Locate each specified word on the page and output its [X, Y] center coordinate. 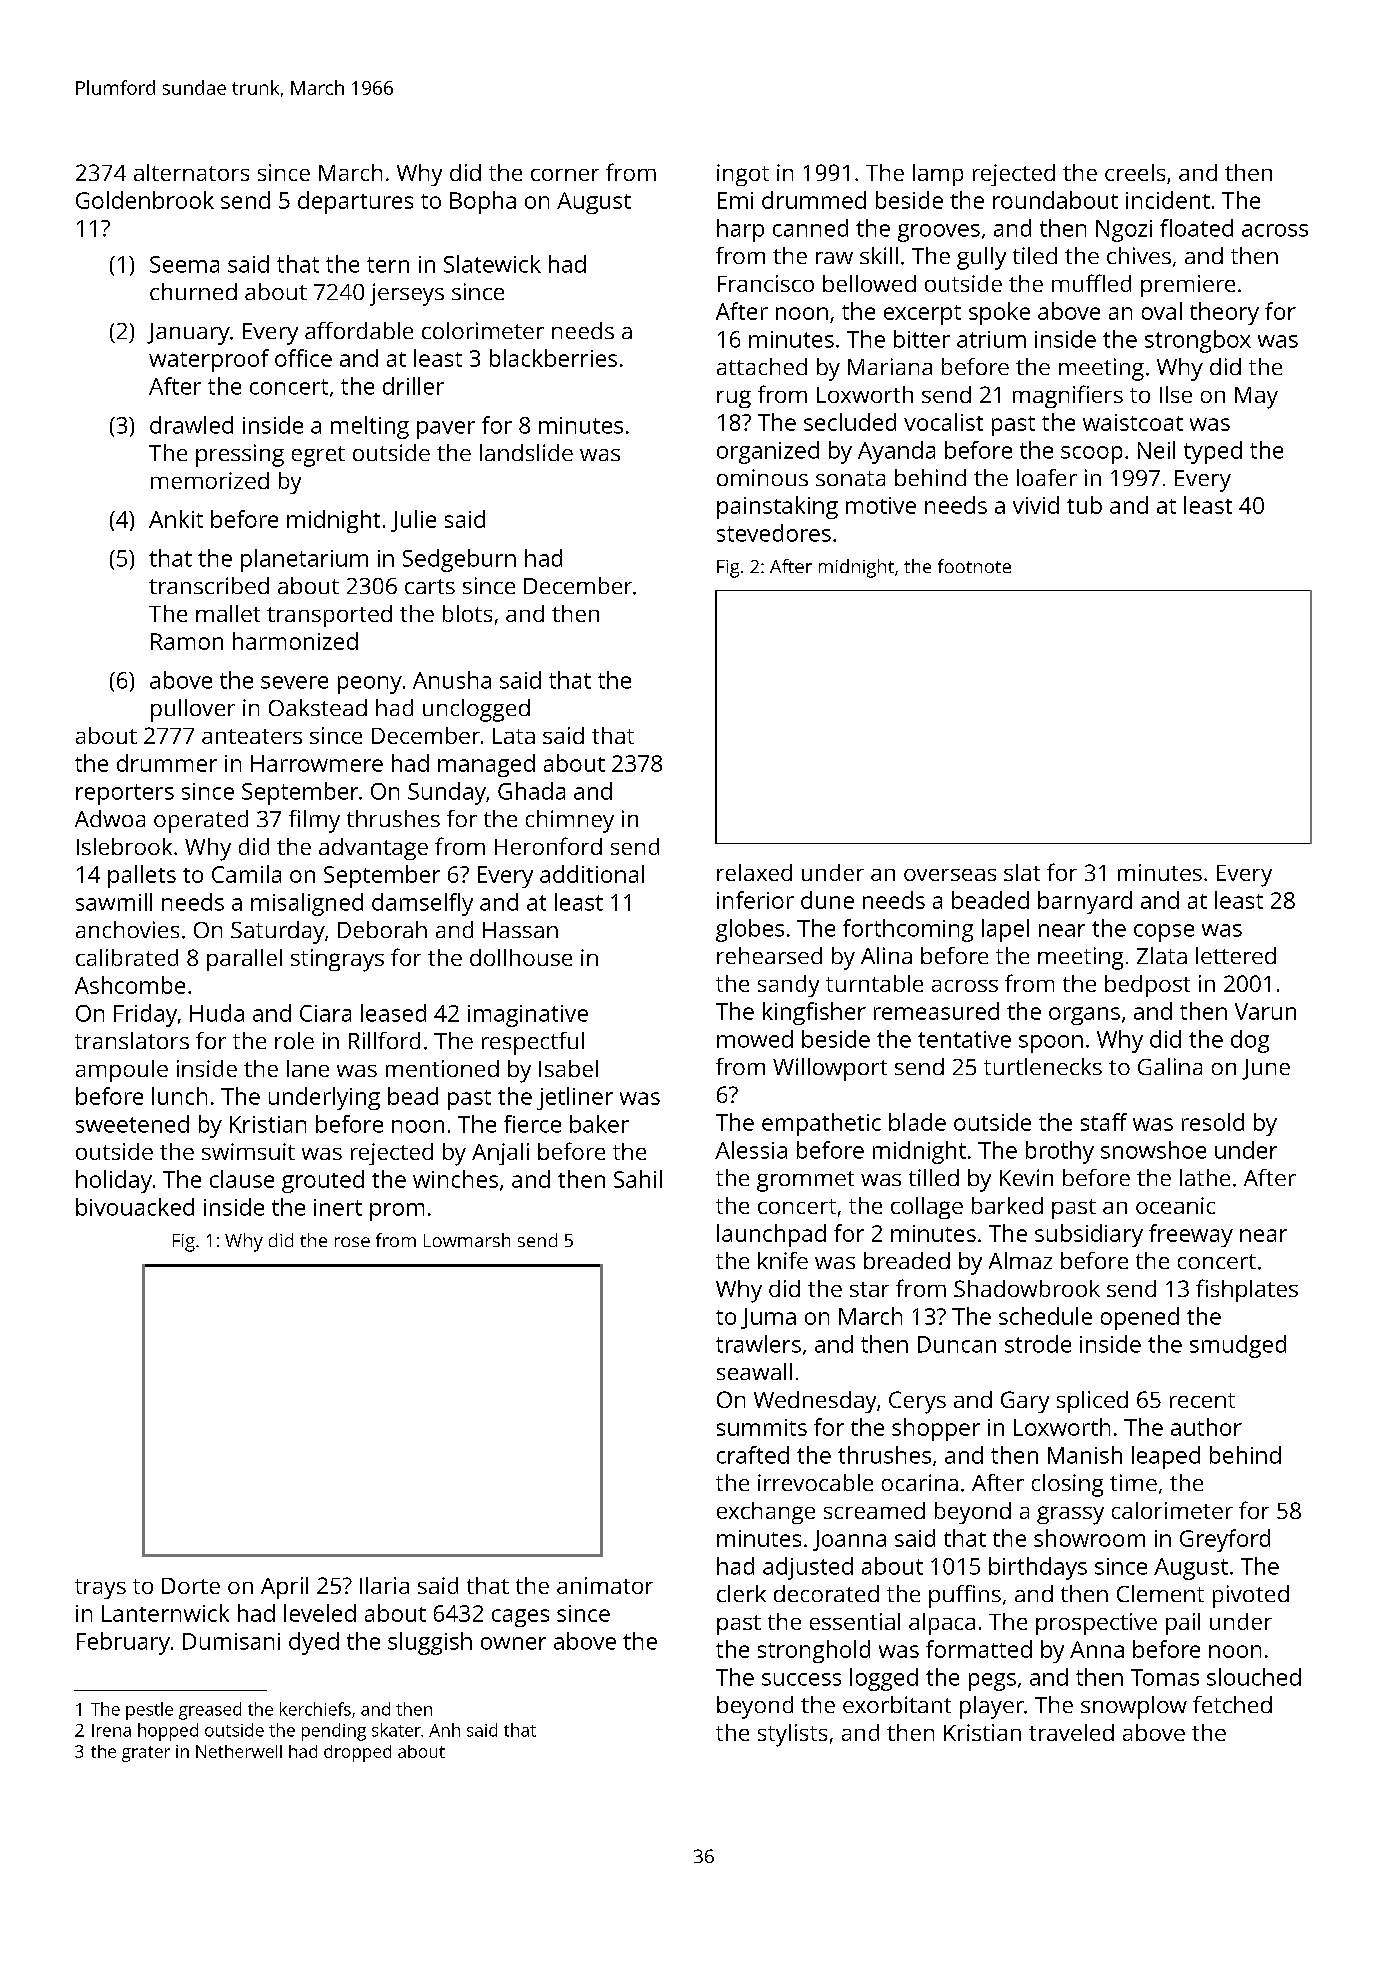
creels [1135, 172]
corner [565, 175]
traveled [1071, 1732]
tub [1084, 505]
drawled [191, 425]
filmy [314, 821]
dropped [357, 1753]
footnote [974, 566]
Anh [444, 1730]
